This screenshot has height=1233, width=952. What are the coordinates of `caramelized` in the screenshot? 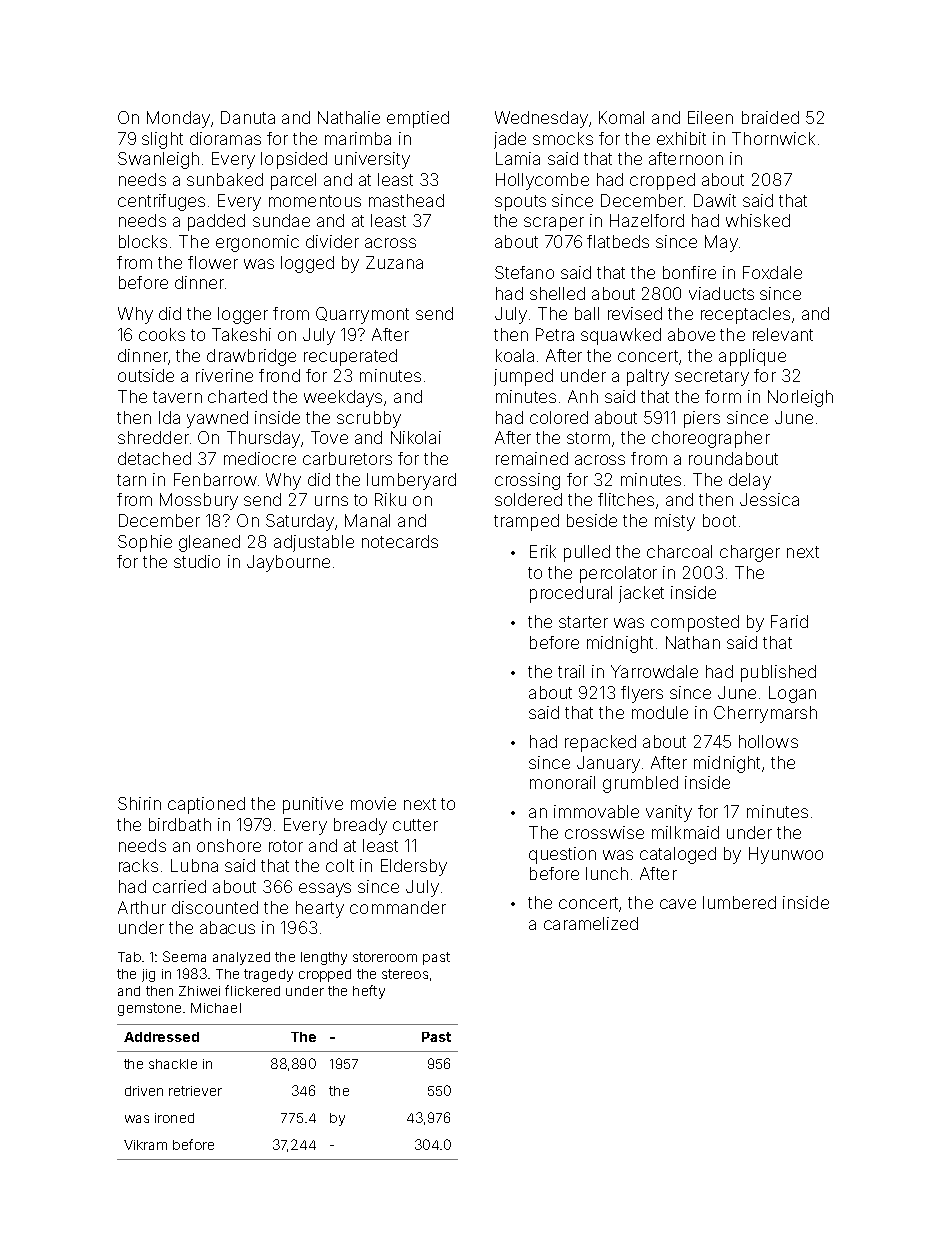 It's located at (591, 923).
